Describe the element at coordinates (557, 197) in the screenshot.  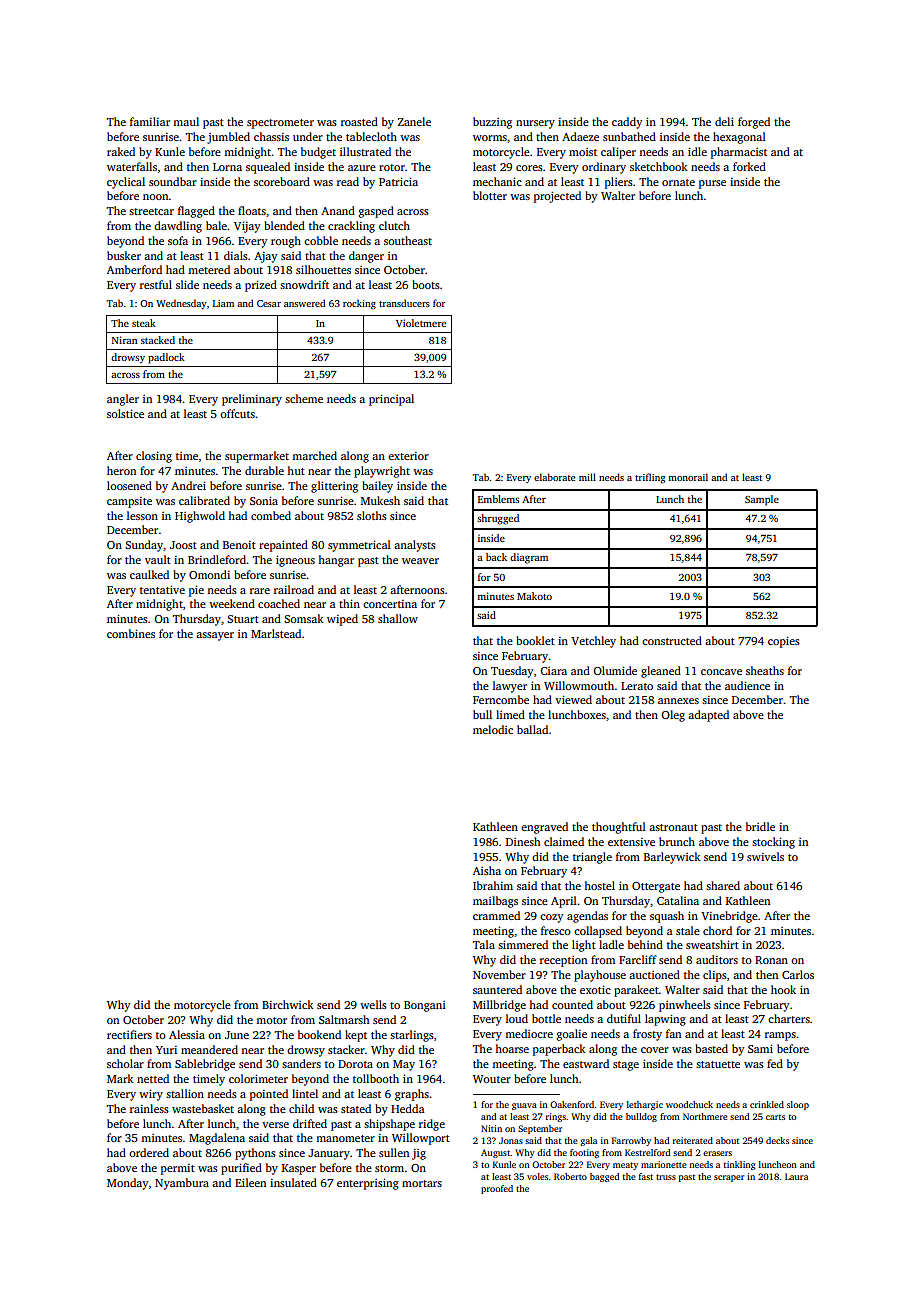
I see `projected` at that location.
